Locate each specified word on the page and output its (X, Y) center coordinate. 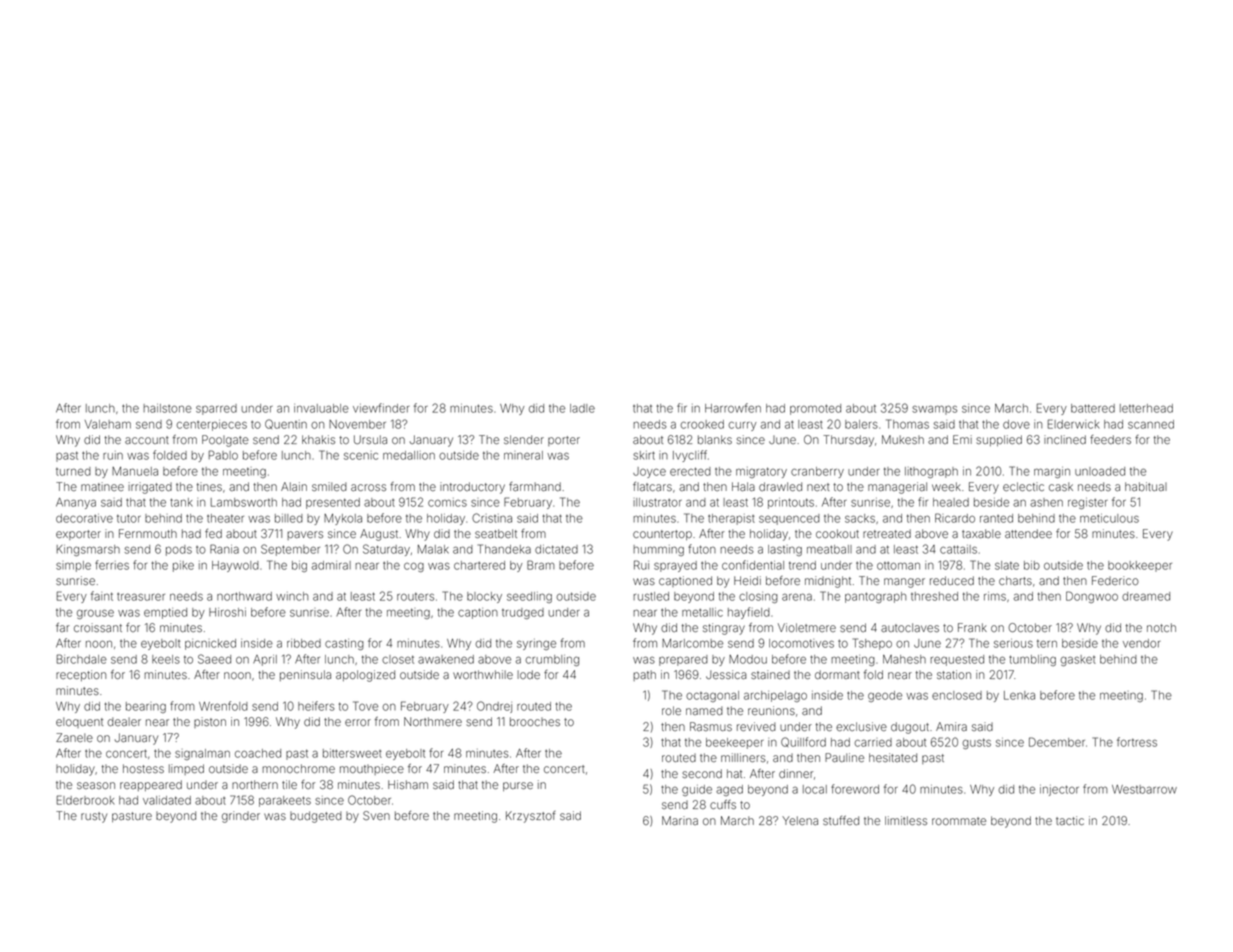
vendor (1142, 643)
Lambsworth (244, 502)
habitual (1146, 486)
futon (702, 549)
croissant (98, 627)
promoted (815, 409)
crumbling (552, 660)
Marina (680, 820)
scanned (1151, 424)
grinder (241, 817)
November (357, 424)
